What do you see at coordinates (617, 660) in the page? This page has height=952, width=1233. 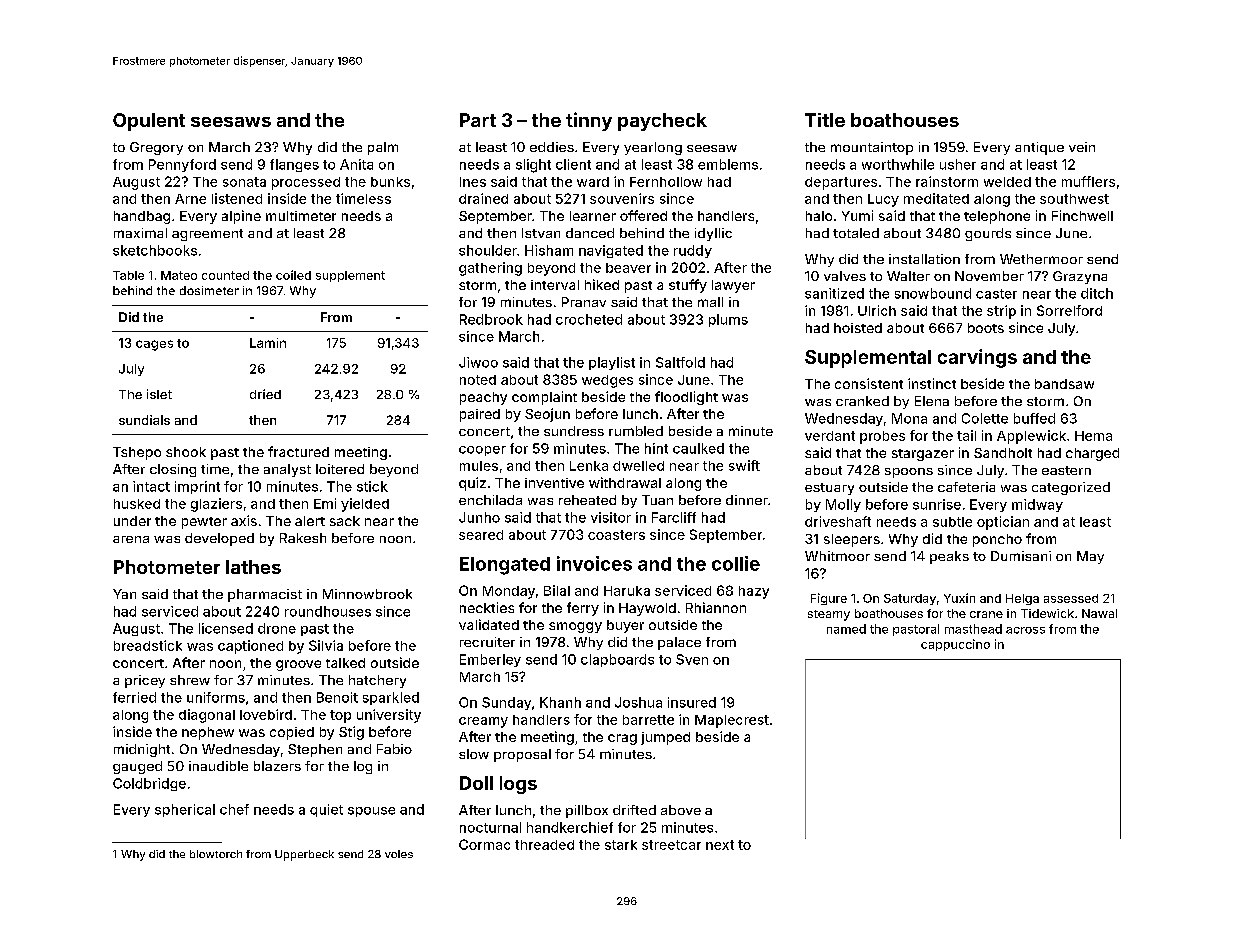 I see `clapboards` at bounding box center [617, 660].
